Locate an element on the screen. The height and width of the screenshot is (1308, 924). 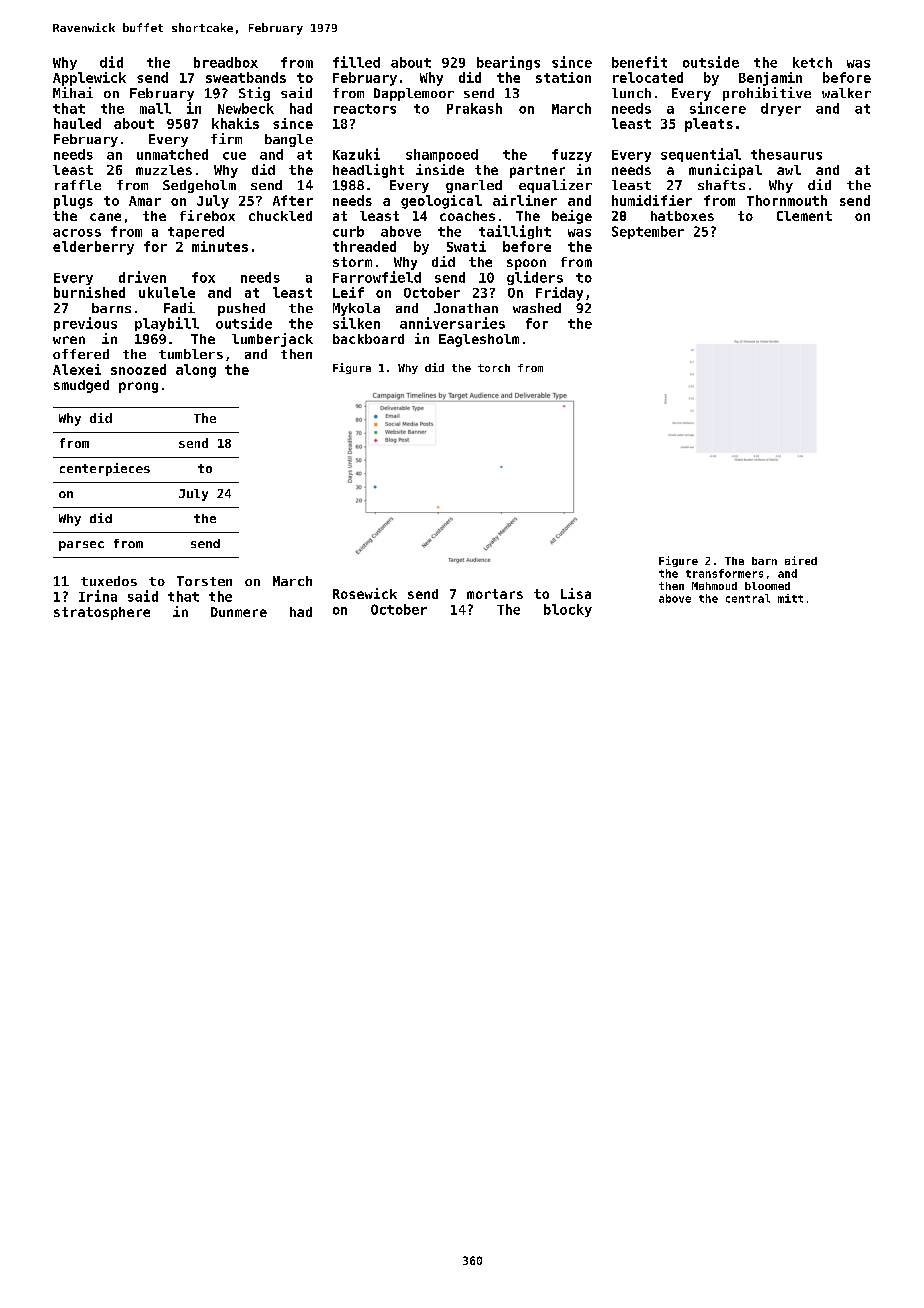
washed is located at coordinates (537, 308).
